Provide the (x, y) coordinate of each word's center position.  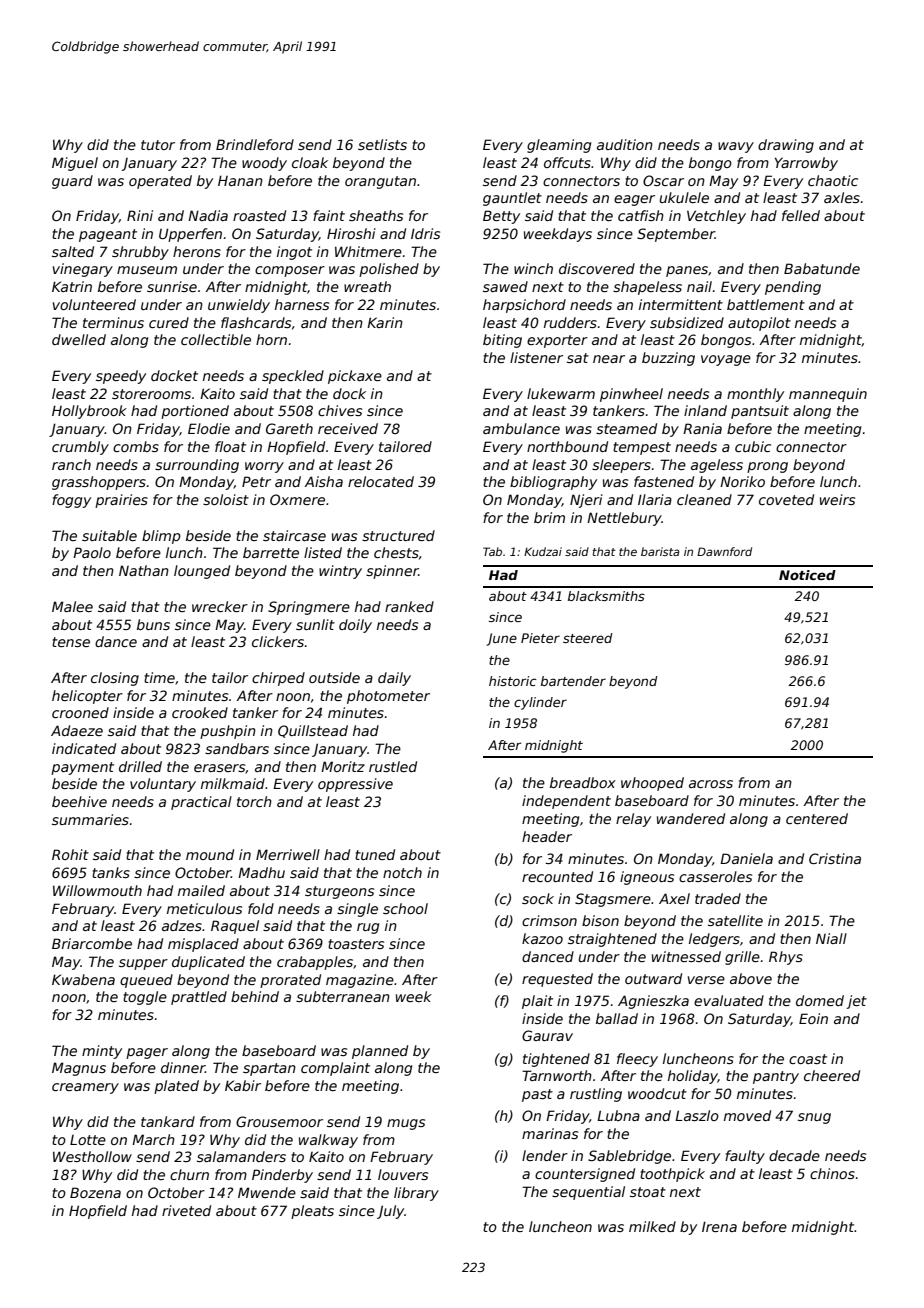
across (711, 784)
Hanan (240, 180)
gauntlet (512, 199)
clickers (278, 641)
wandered (691, 818)
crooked (200, 712)
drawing (786, 146)
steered (588, 638)
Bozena (95, 1192)
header (547, 836)
